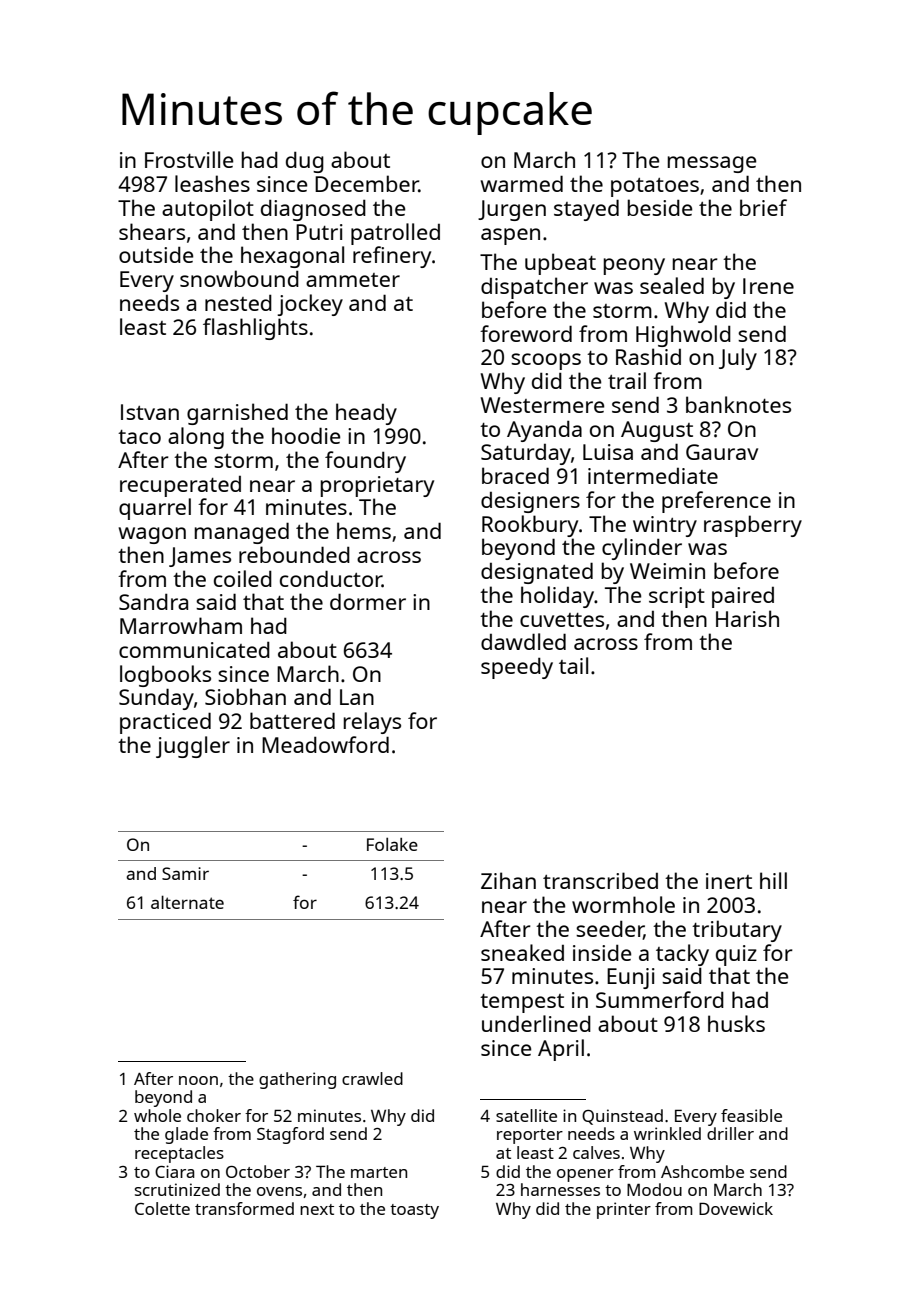 This screenshot has height=1314, width=924. Describe the element at coordinates (187, 902) in the screenshot. I see `alternate` at that location.
